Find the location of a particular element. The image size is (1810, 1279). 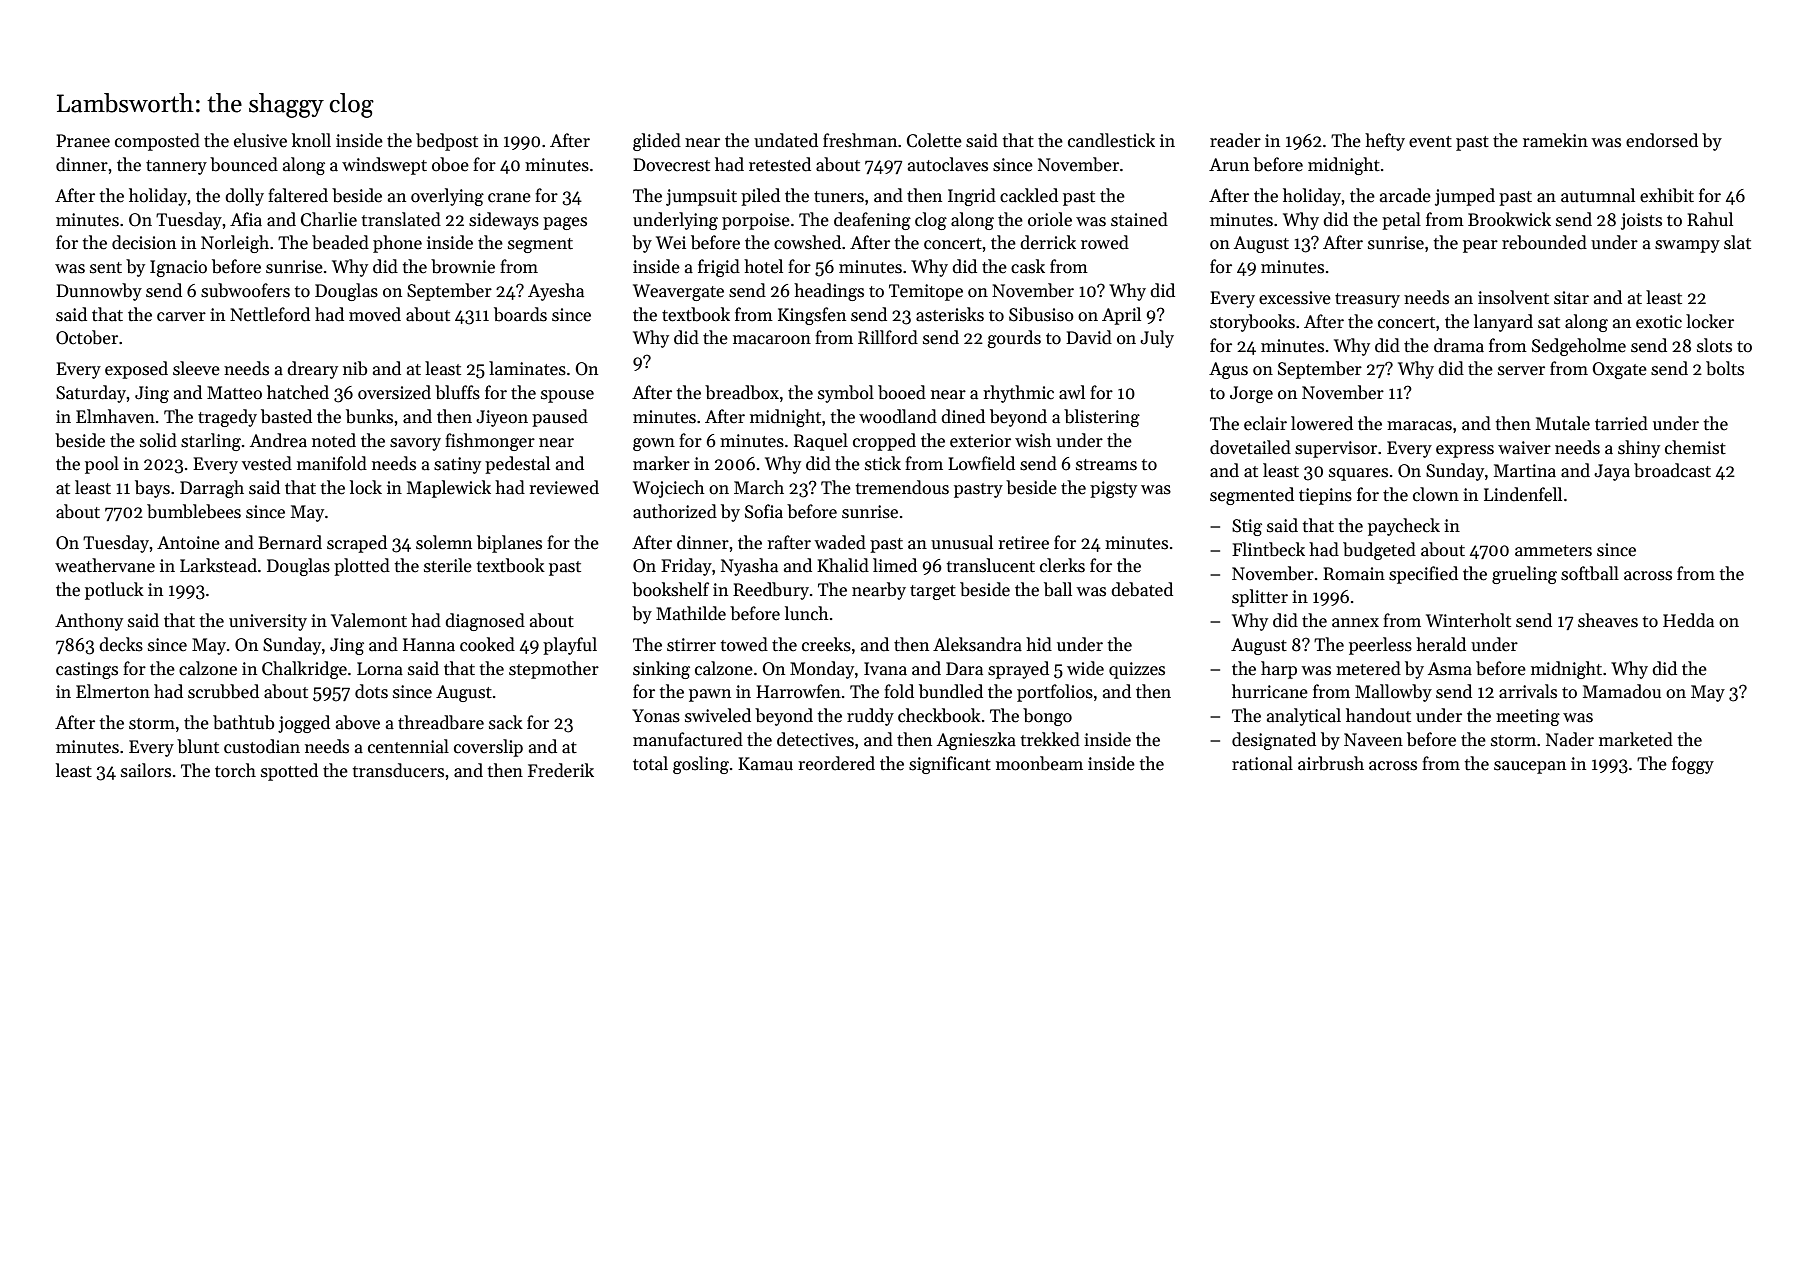

bedpost is located at coordinates (447, 142).
